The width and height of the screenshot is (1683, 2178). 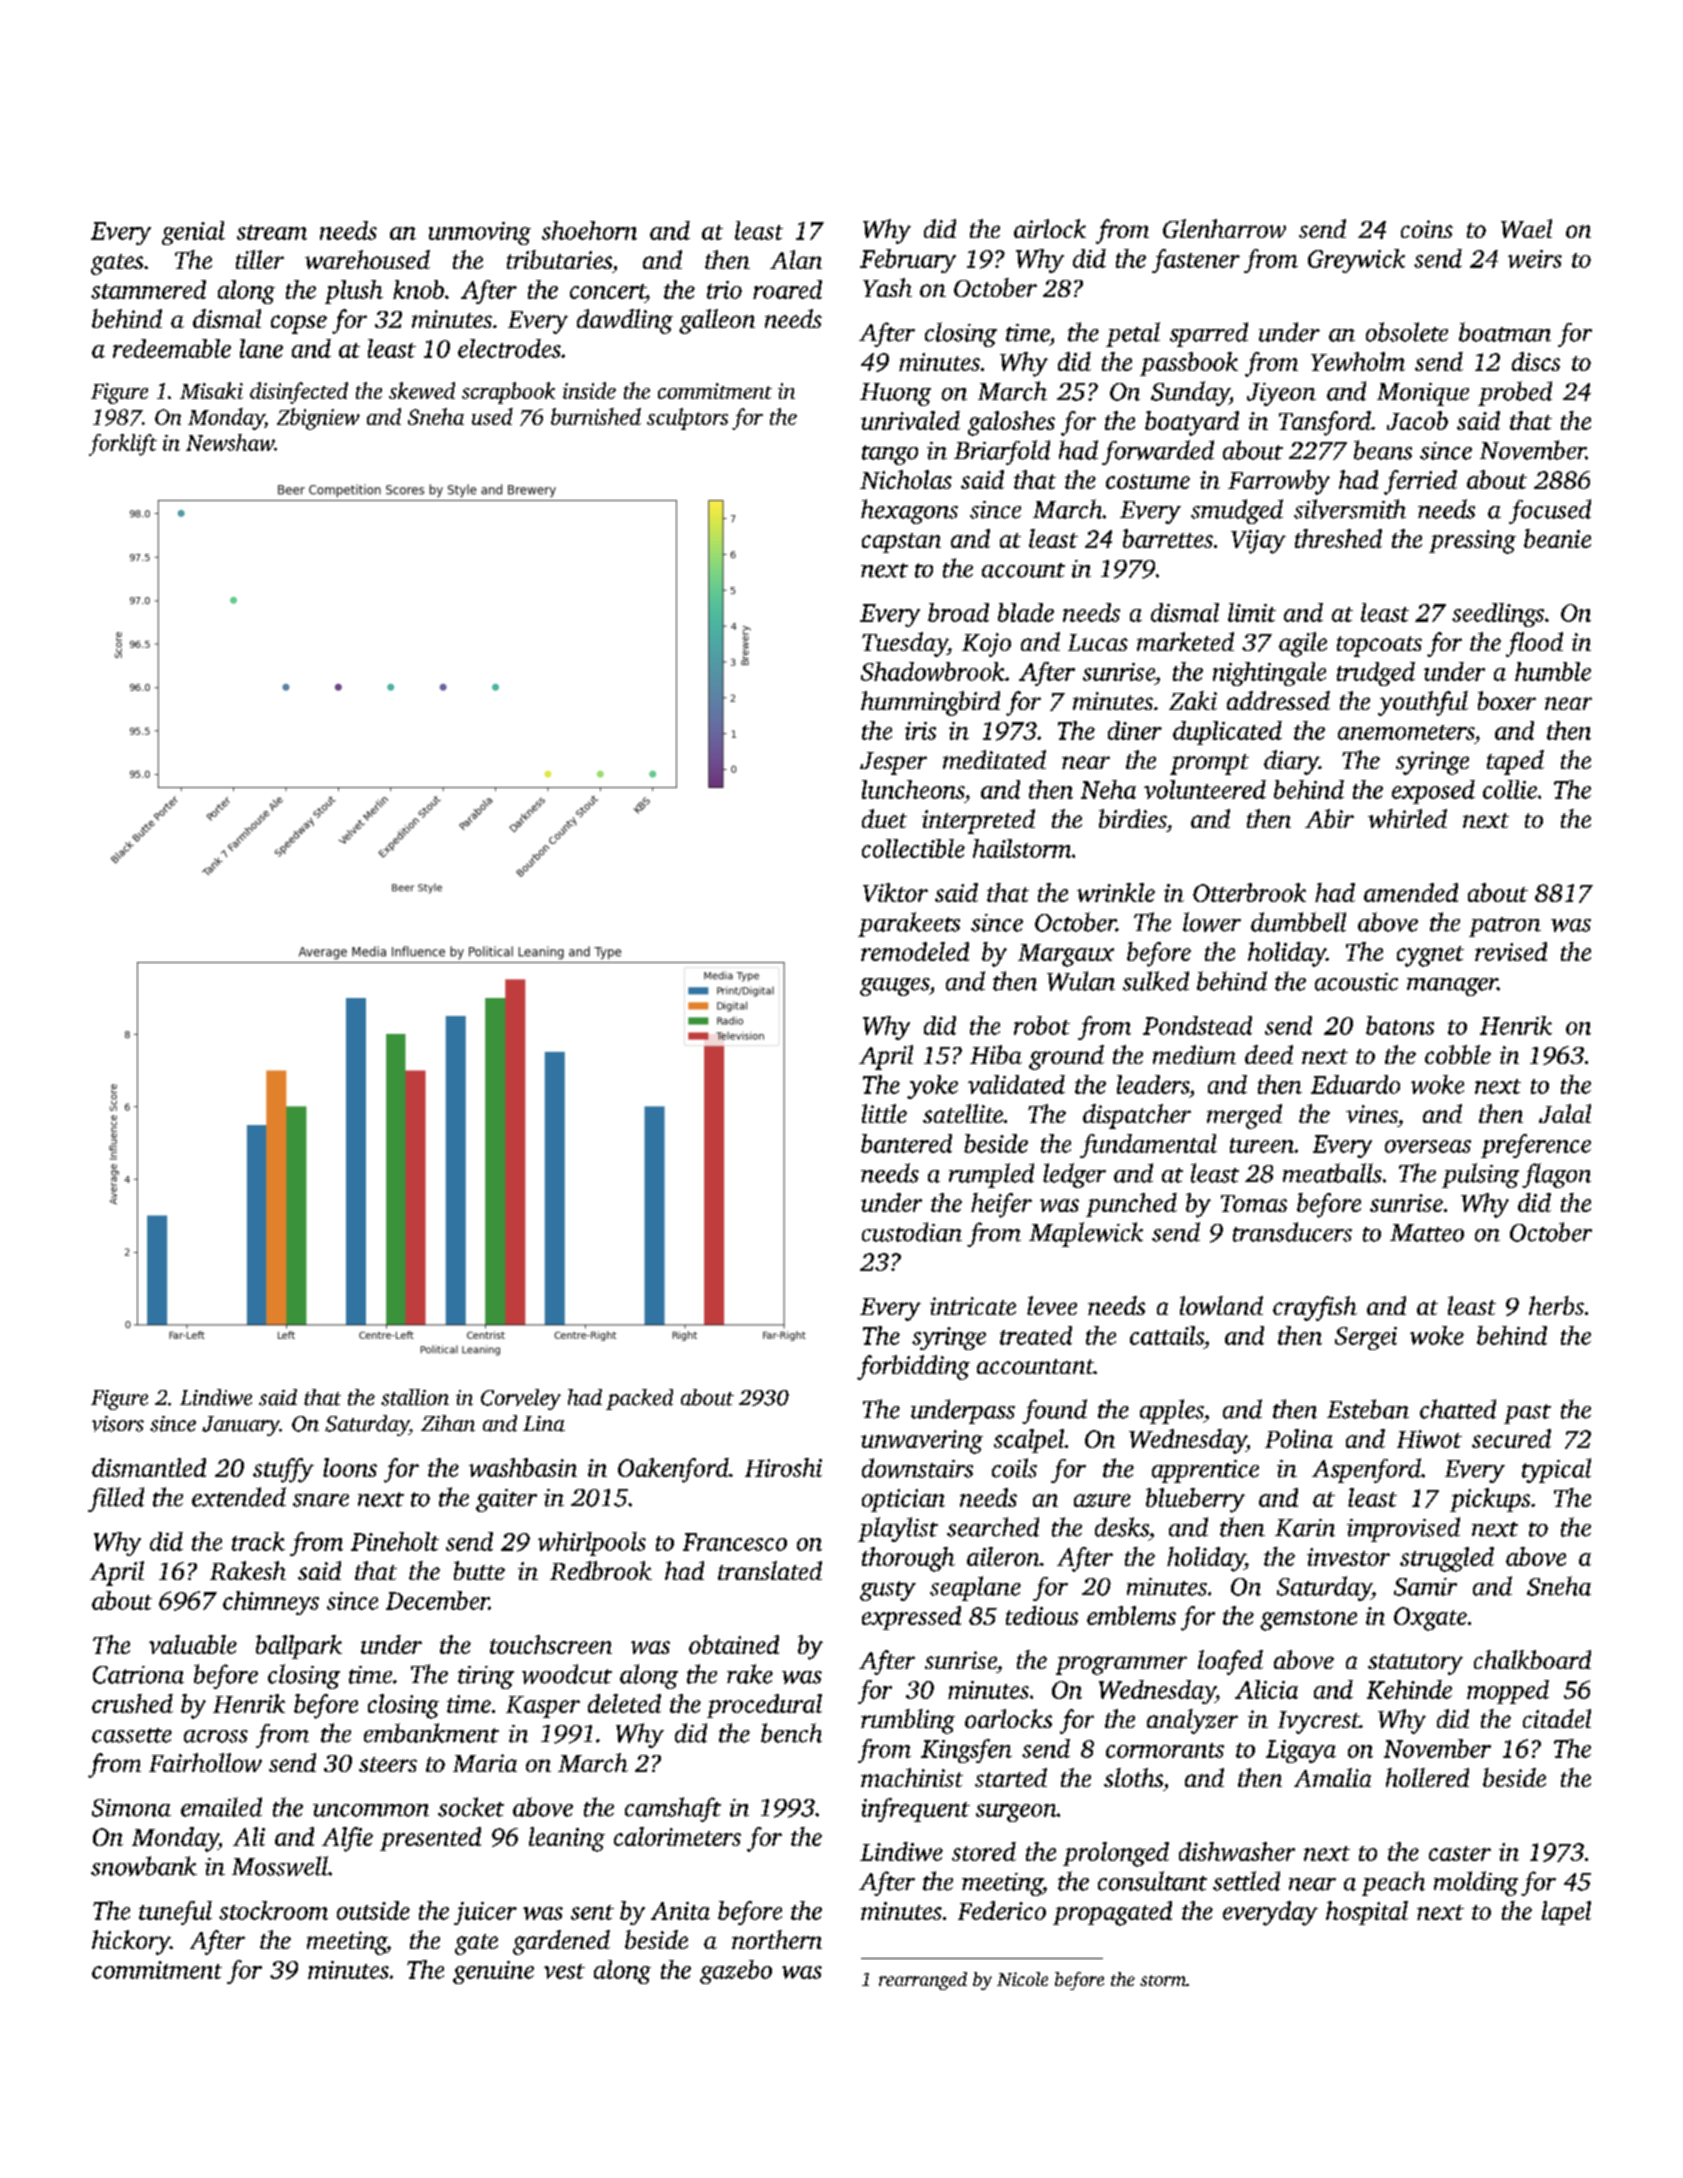 I want to click on Pineholt, so click(x=395, y=1541).
